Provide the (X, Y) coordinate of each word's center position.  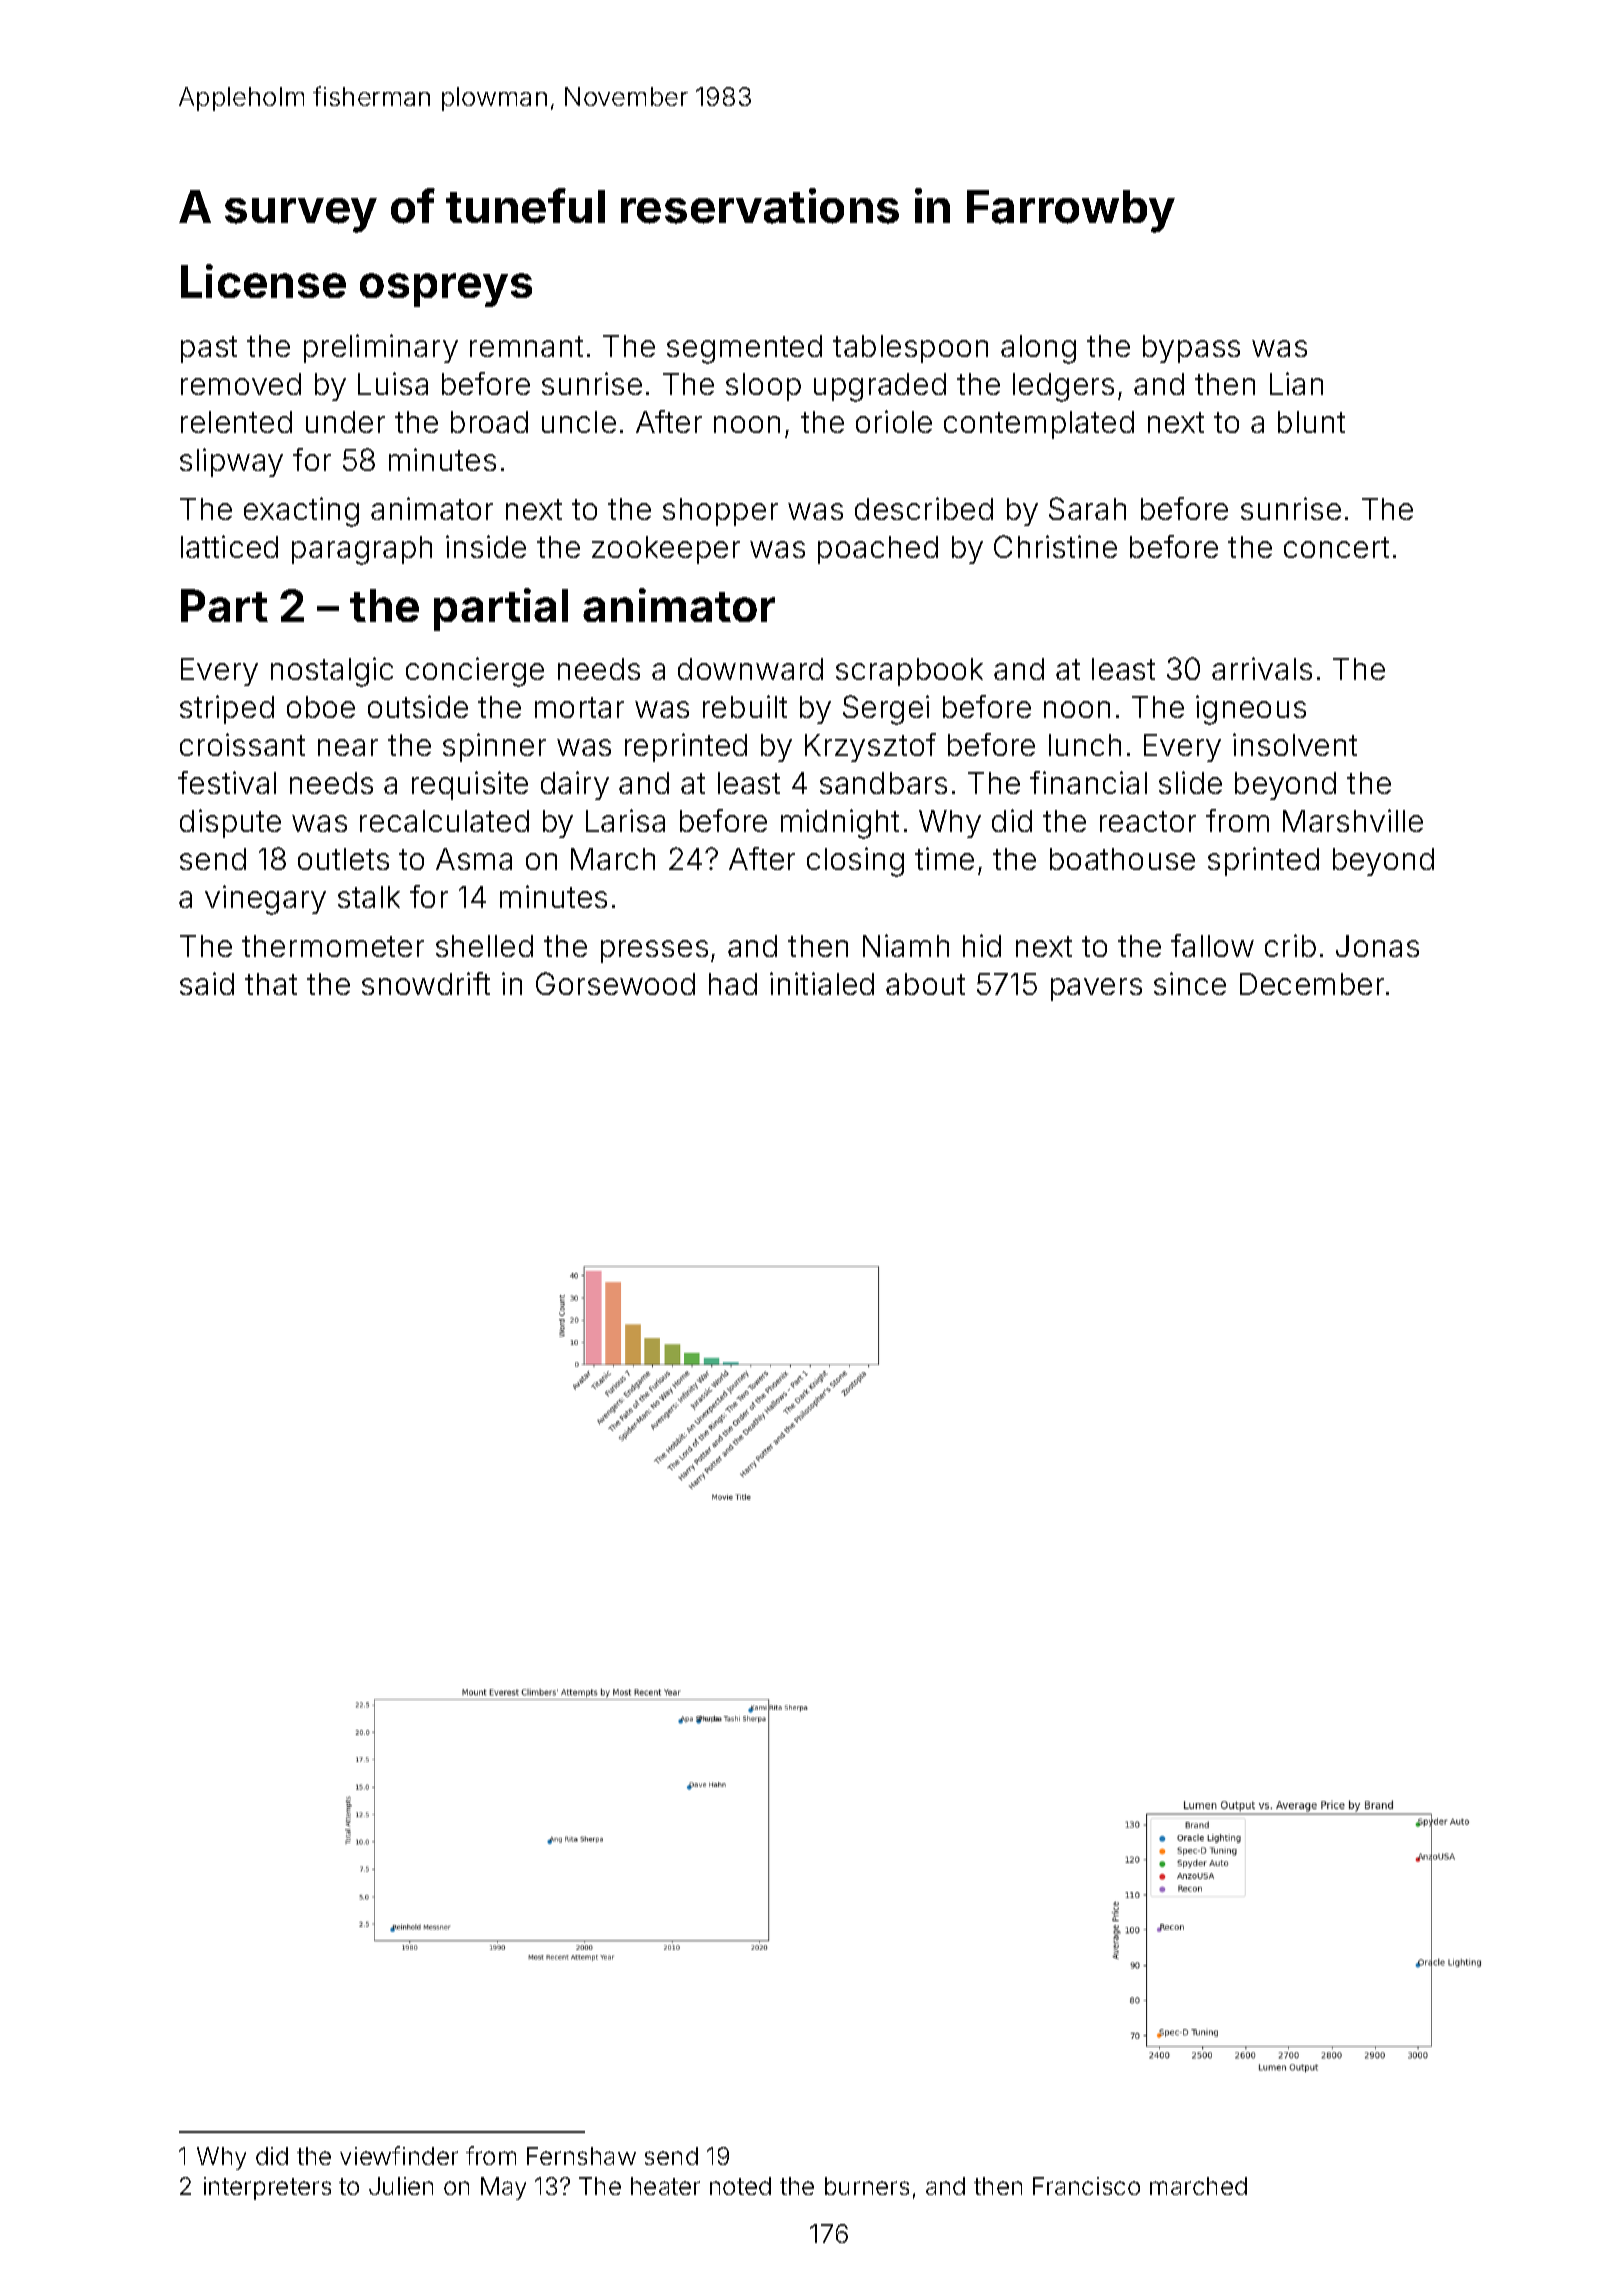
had (733, 984)
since (1190, 983)
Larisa (625, 820)
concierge (475, 672)
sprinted (1263, 861)
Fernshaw (581, 2156)
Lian (1296, 383)
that (271, 984)
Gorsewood (615, 983)
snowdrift (426, 983)
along (1038, 349)
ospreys (446, 290)
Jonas (1377, 946)
